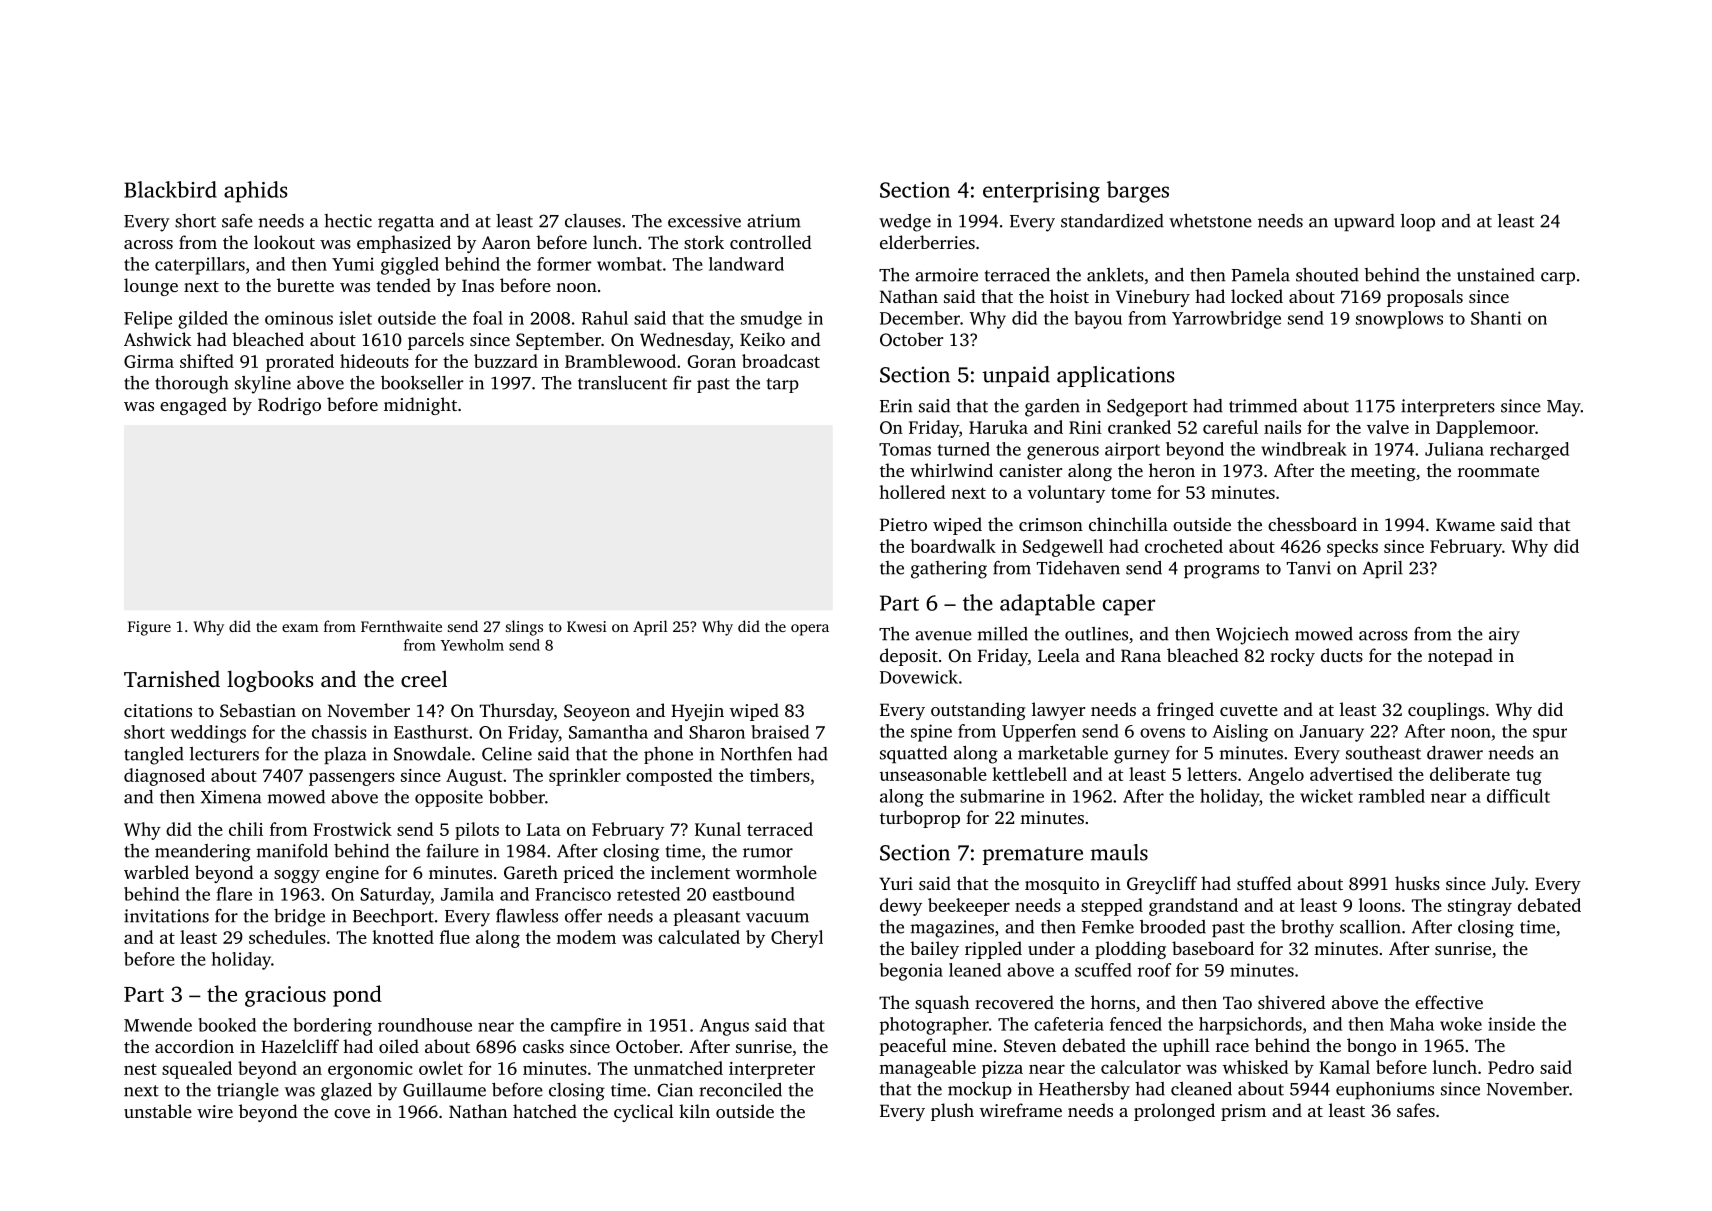 This screenshot has height=1211, width=1712. Describe the element at coordinates (1364, 222) in the screenshot. I see `upward` at that location.
